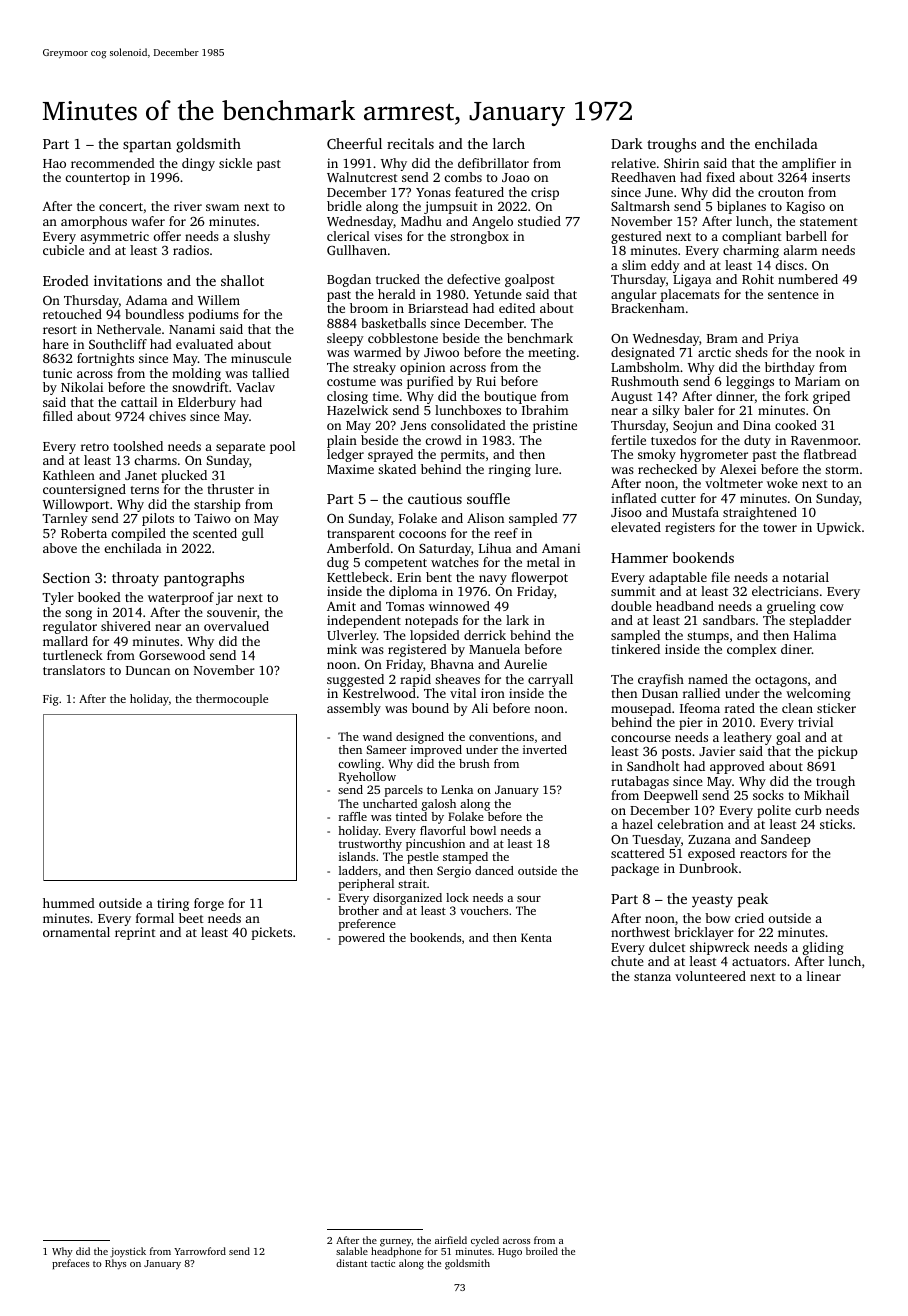 The image size is (908, 1316). Describe the element at coordinates (786, 840) in the page. I see `Sandeep` at that location.
